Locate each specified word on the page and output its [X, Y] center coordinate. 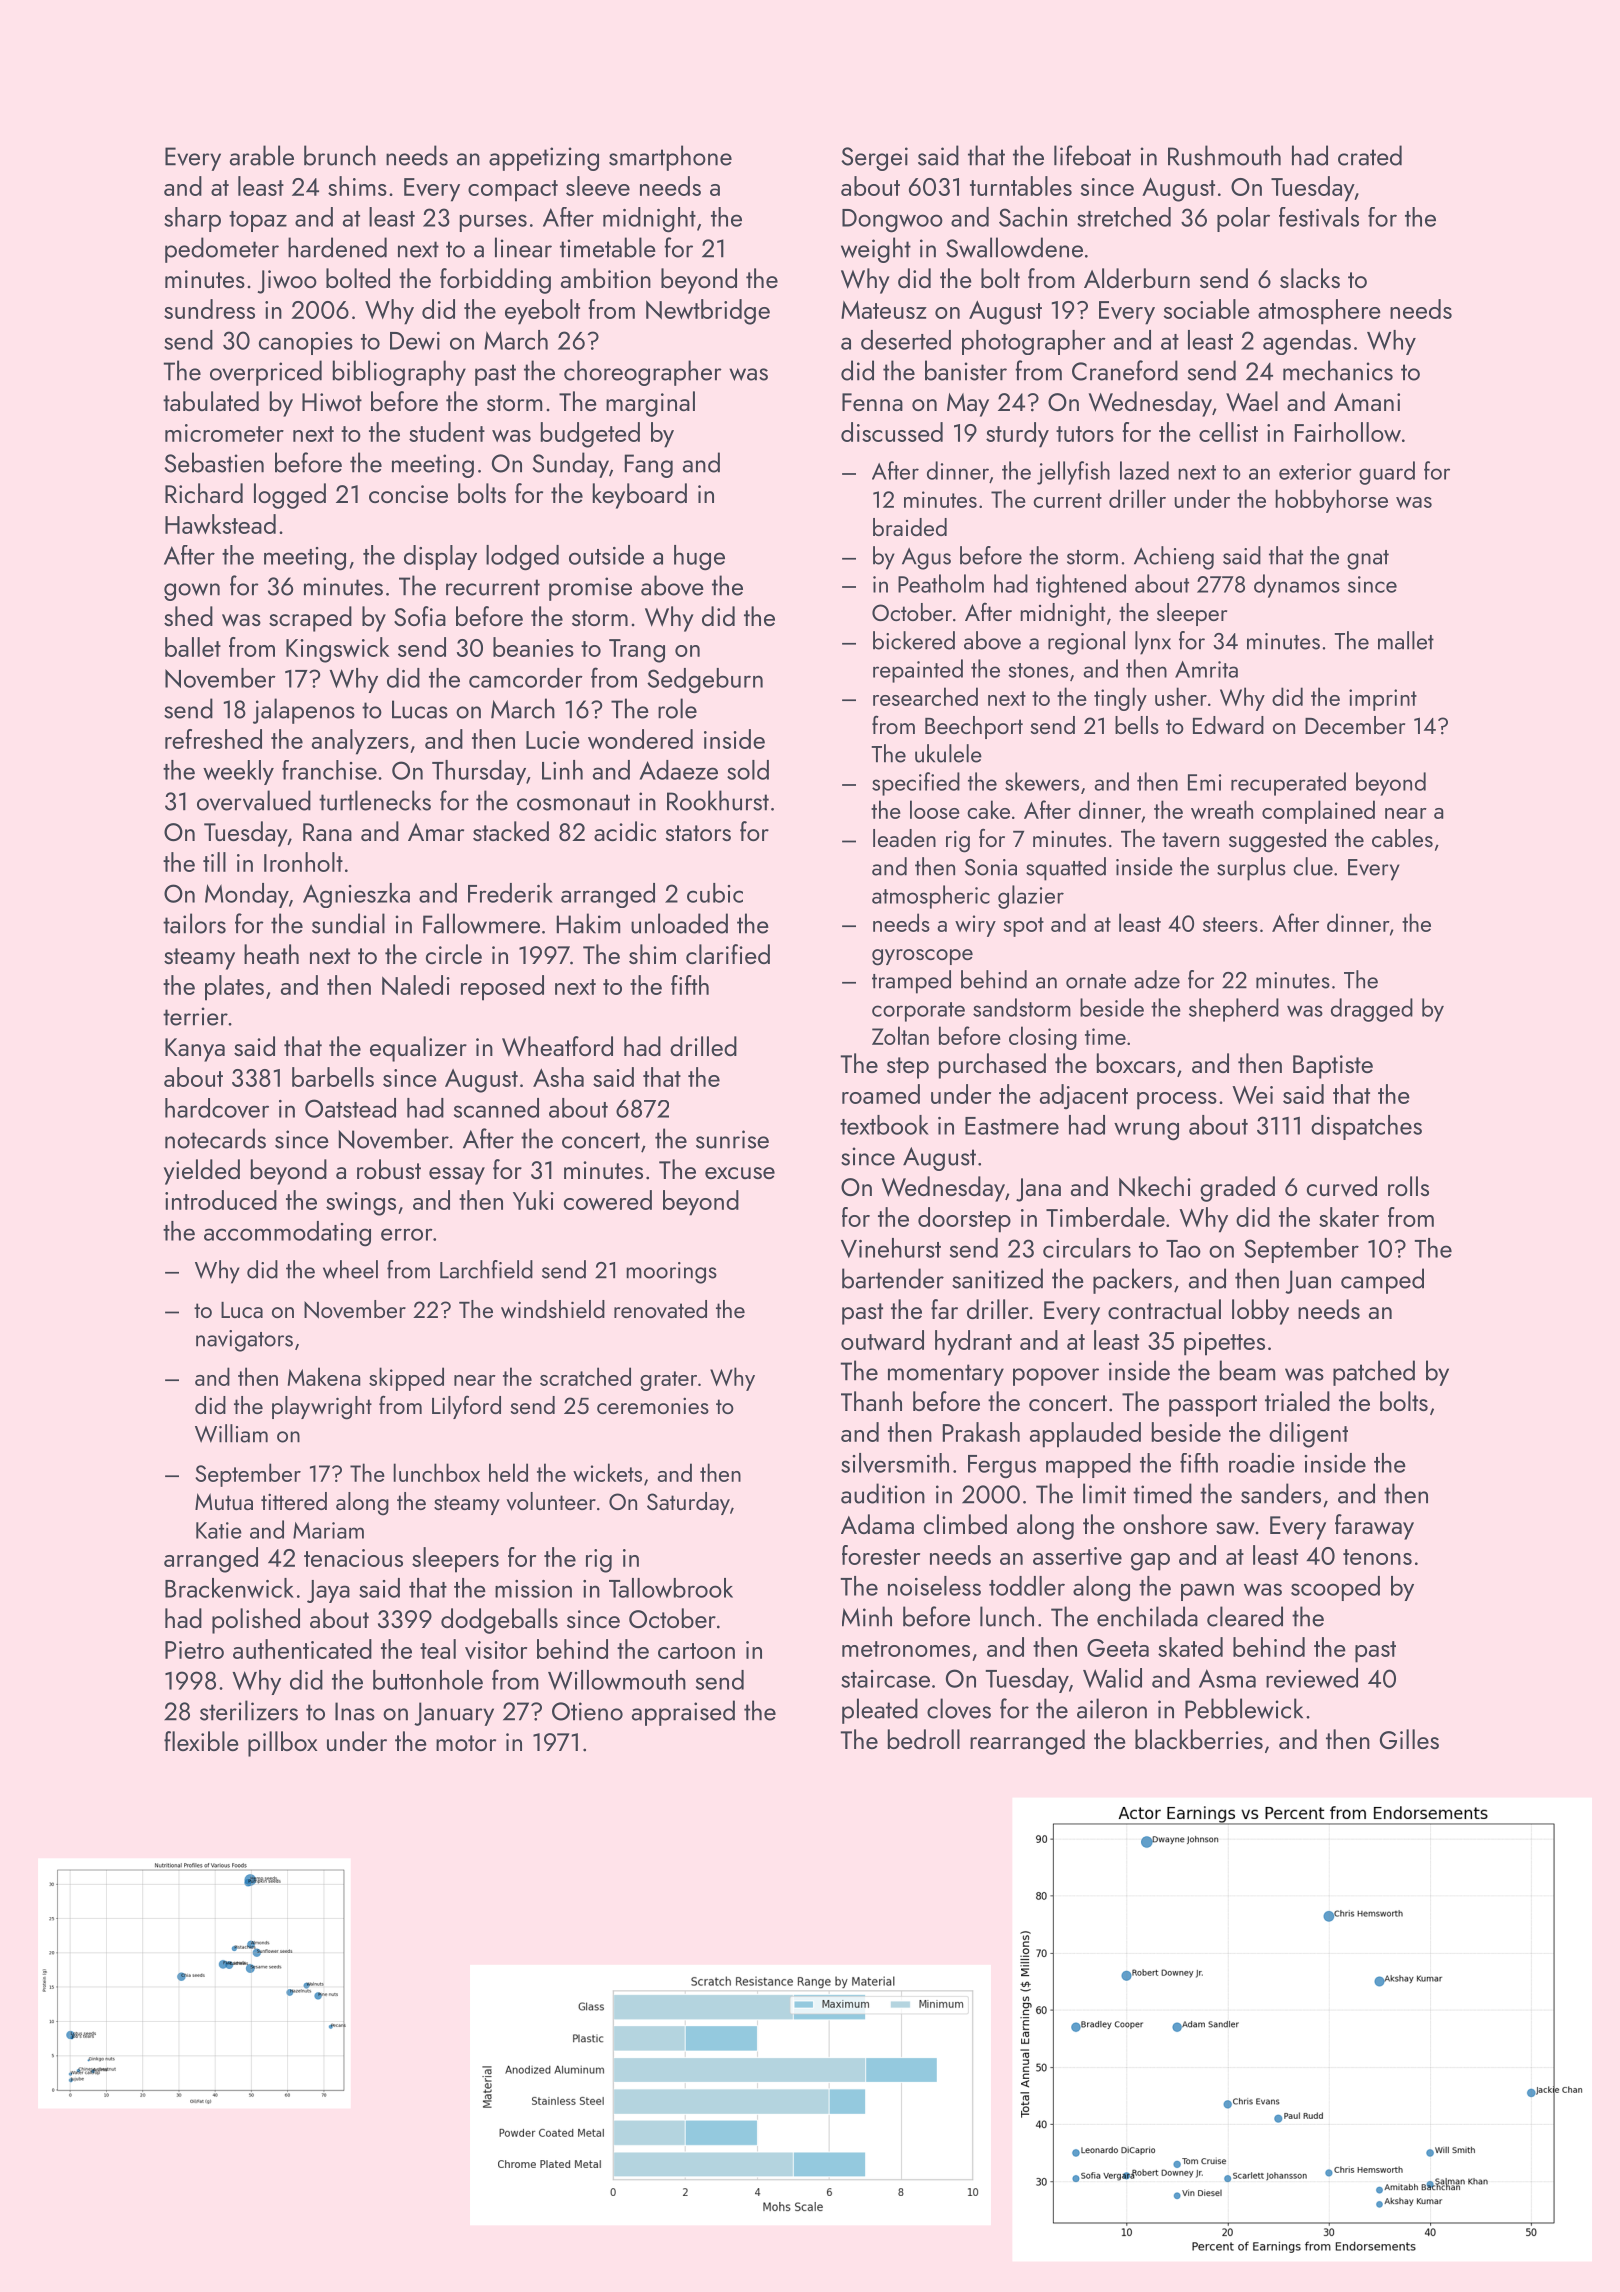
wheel [350, 1269]
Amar [436, 832]
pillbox [282, 1744]
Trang [637, 651]
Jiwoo [287, 282]
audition [883, 1493]
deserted [906, 340]
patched [1374, 1373]
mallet [1406, 640]
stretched [1124, 217]
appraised [683, 1713]
